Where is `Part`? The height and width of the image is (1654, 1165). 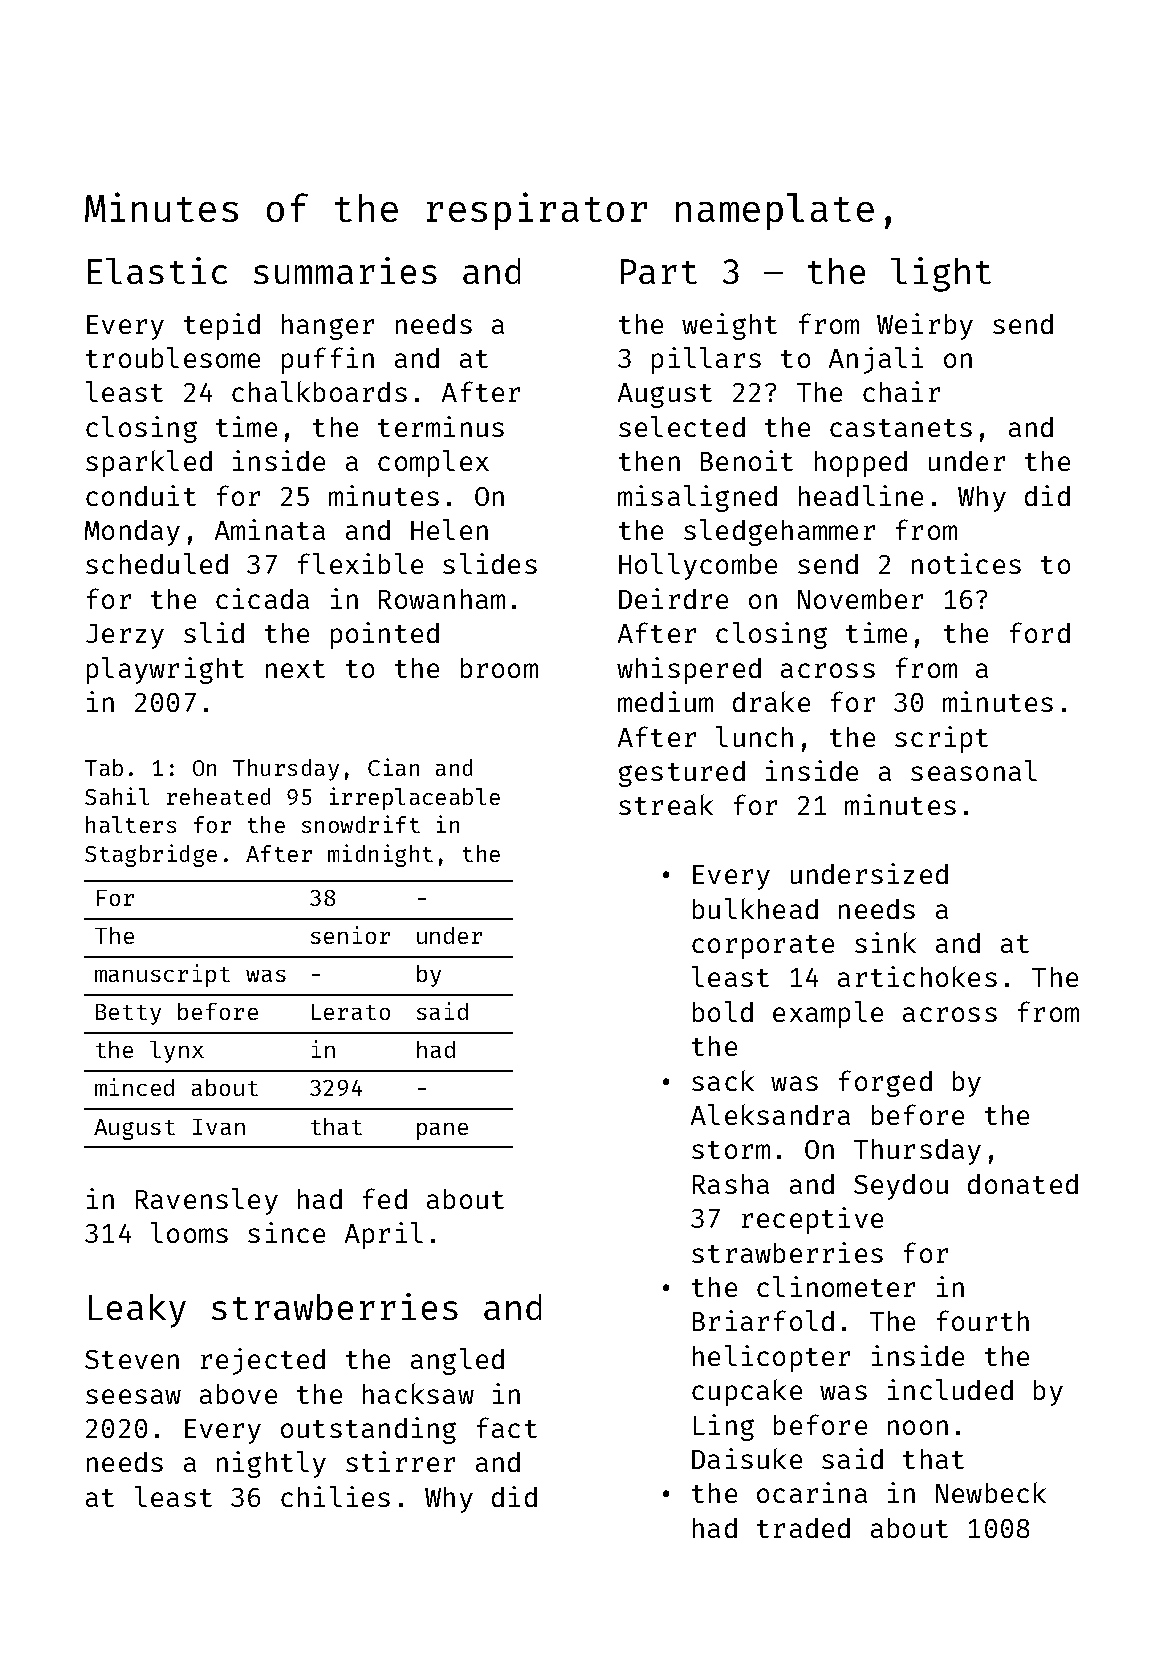
Part is located at coordinates (659, 271).
